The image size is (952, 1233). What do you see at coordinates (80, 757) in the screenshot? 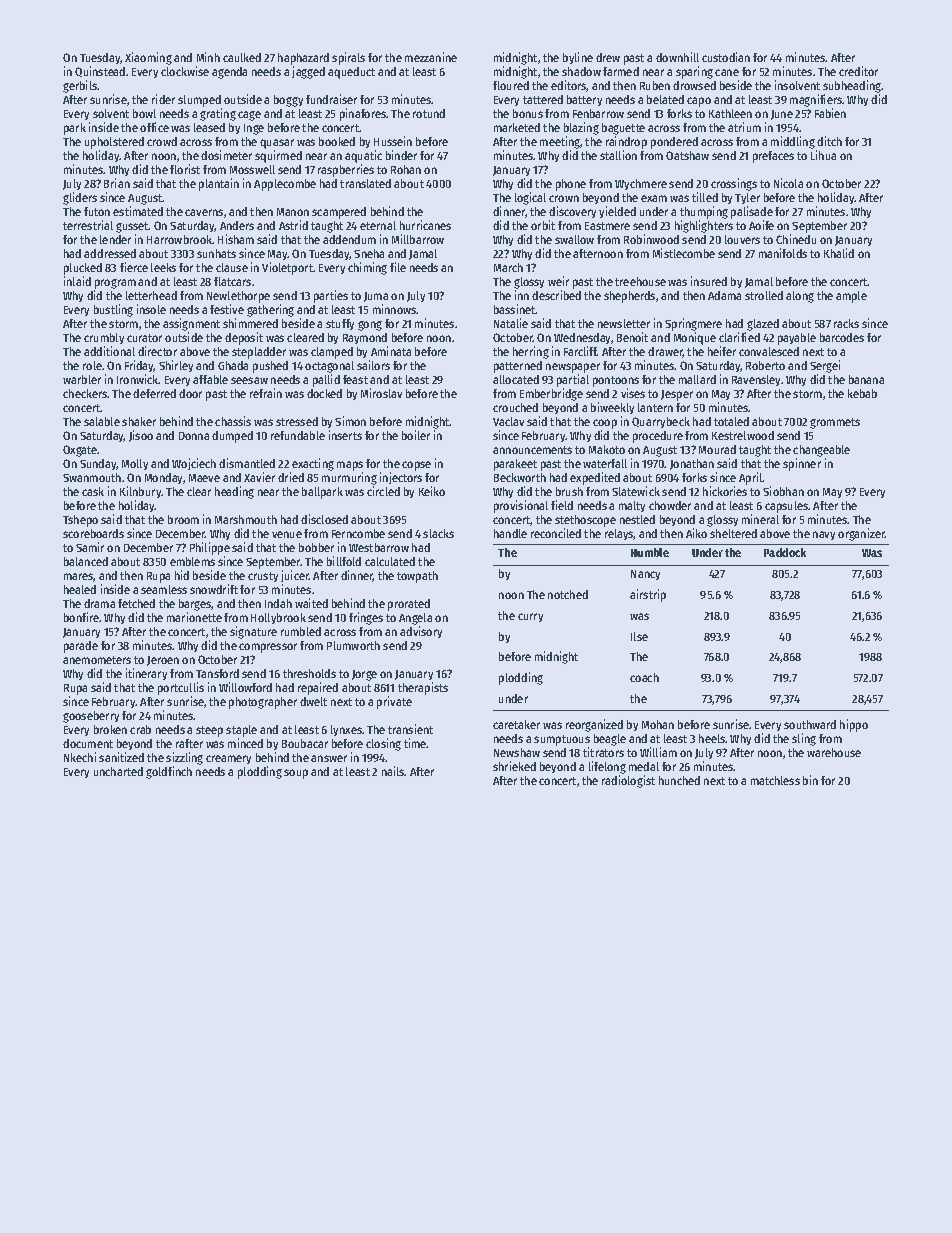
I see `Nkechi` at bounding box center [80, 757].
